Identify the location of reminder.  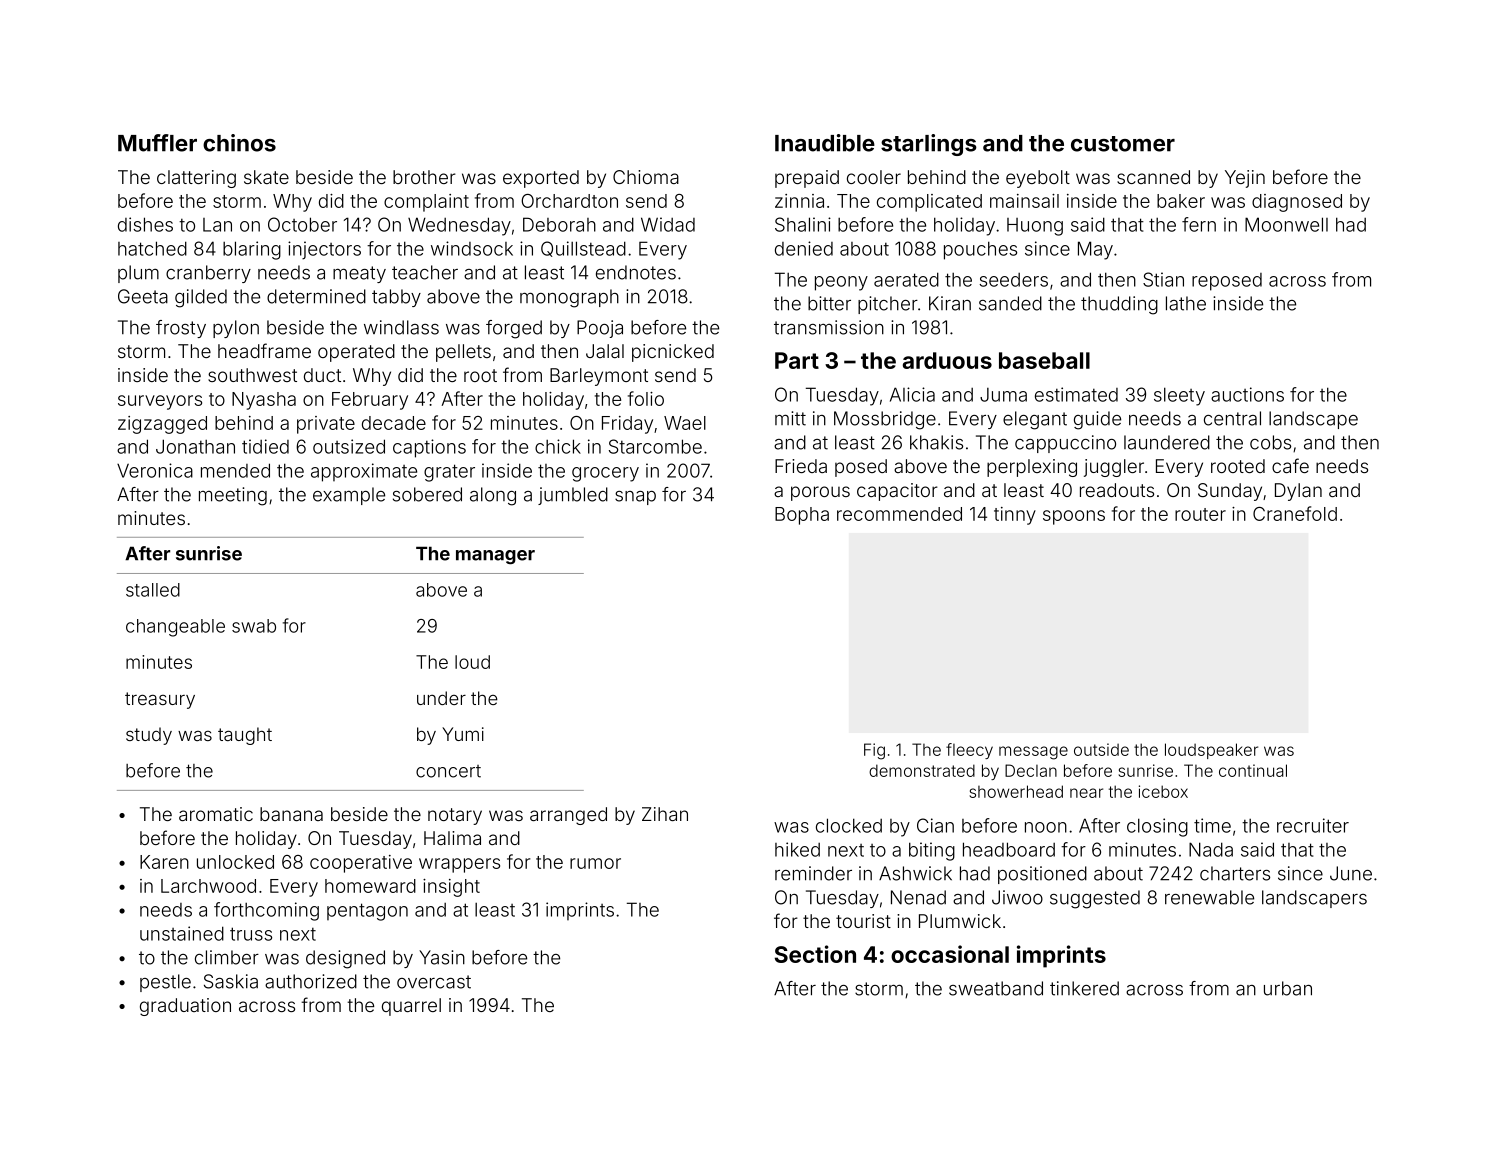
(813, 873).
